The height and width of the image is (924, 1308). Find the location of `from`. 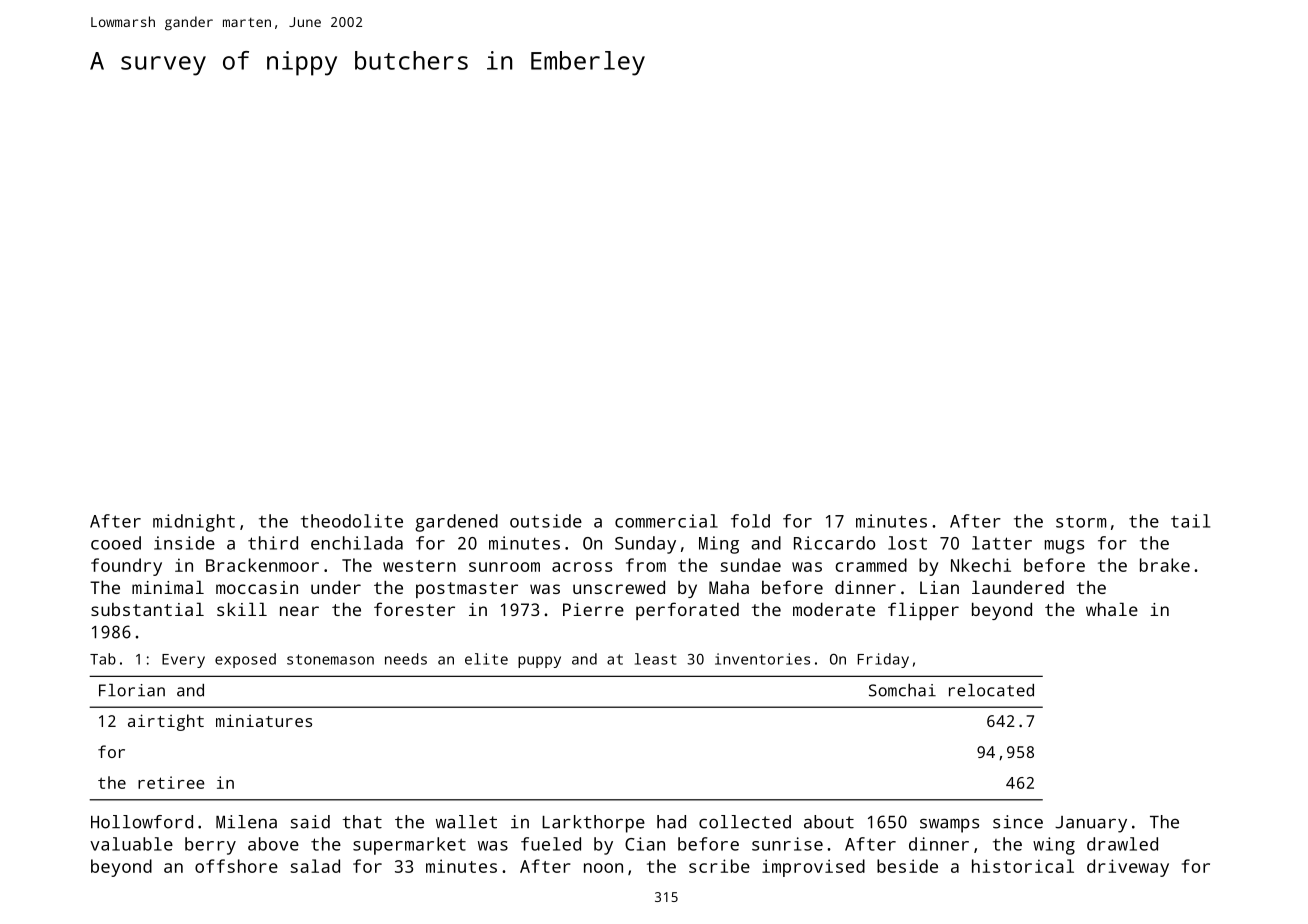

from is located at coordinates (646, 565).
